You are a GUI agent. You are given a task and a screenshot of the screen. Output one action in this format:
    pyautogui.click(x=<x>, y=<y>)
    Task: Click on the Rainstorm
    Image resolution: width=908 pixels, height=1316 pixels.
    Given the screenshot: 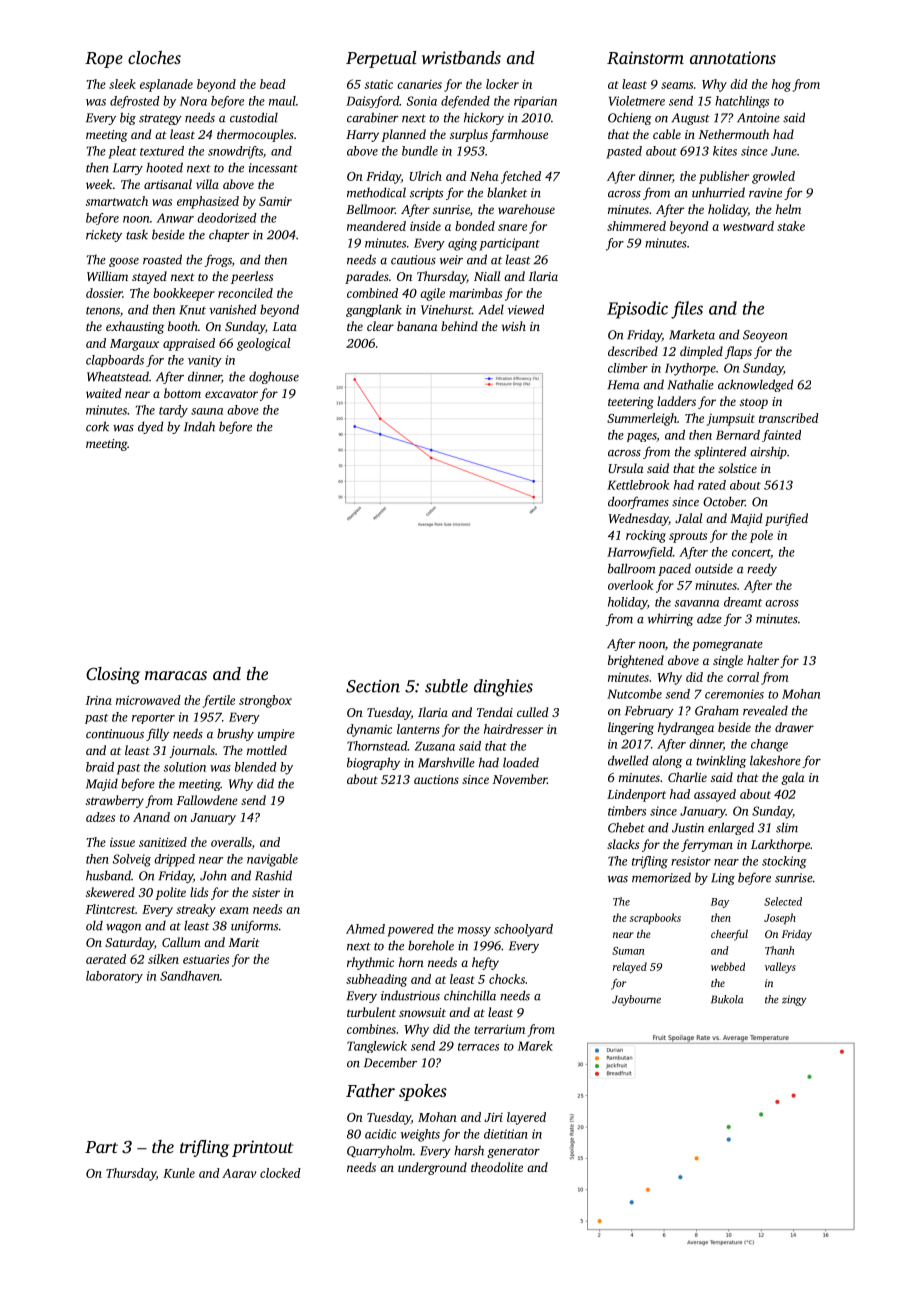 What is the action you would take?
    pyautogui.click(x=645, y=58)
